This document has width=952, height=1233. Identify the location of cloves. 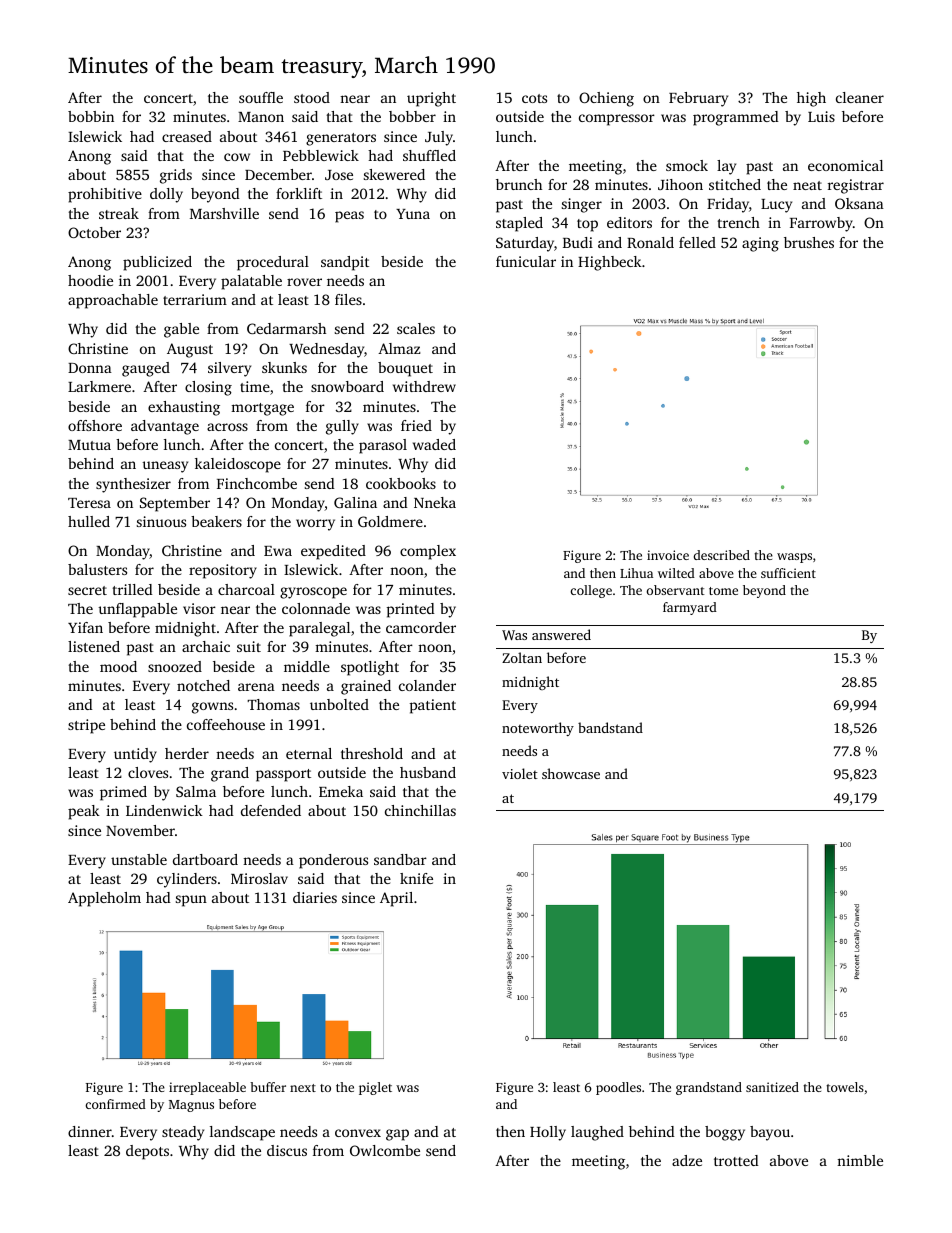
(148, 772).
